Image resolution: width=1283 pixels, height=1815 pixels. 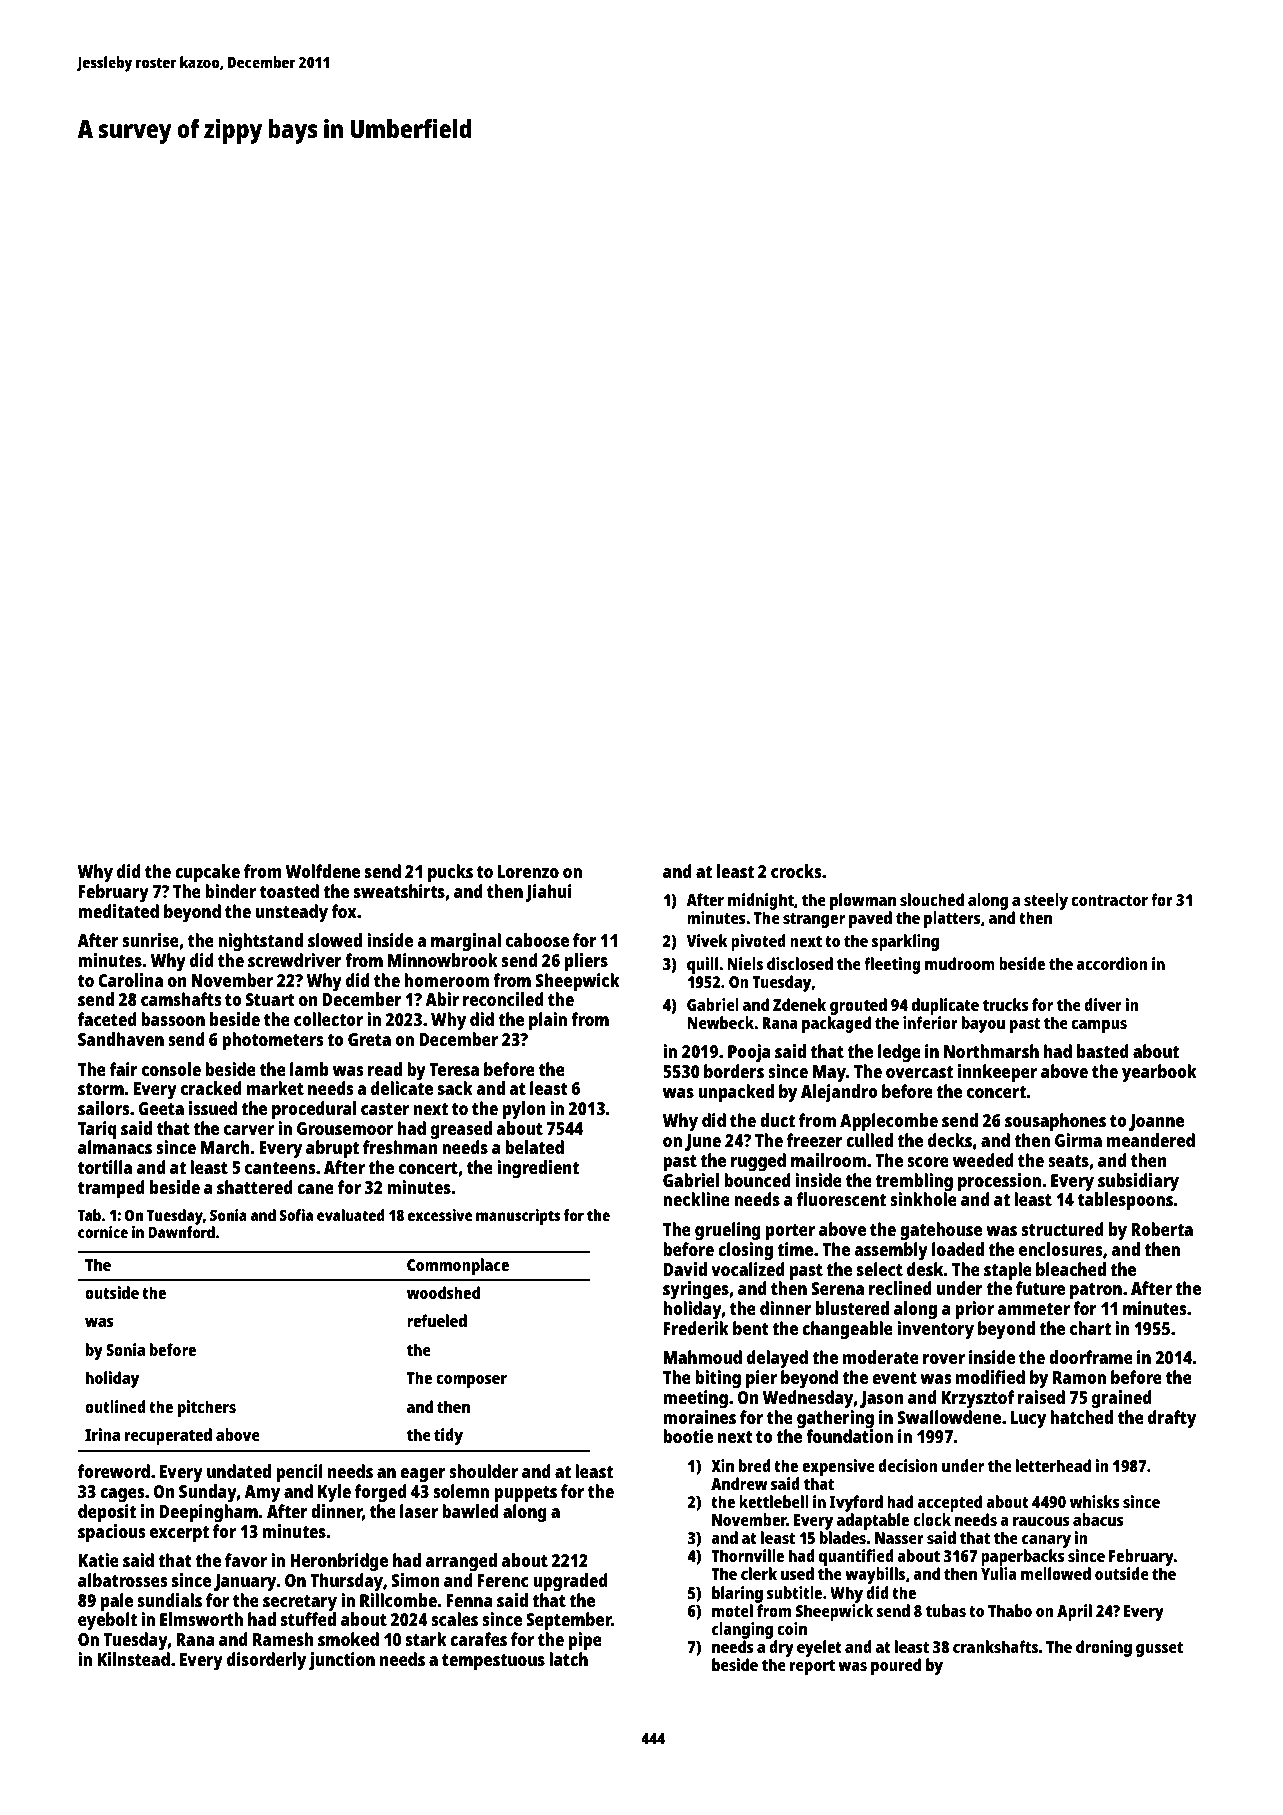 I want to click on diver, so click(x=1103, y=1004).
